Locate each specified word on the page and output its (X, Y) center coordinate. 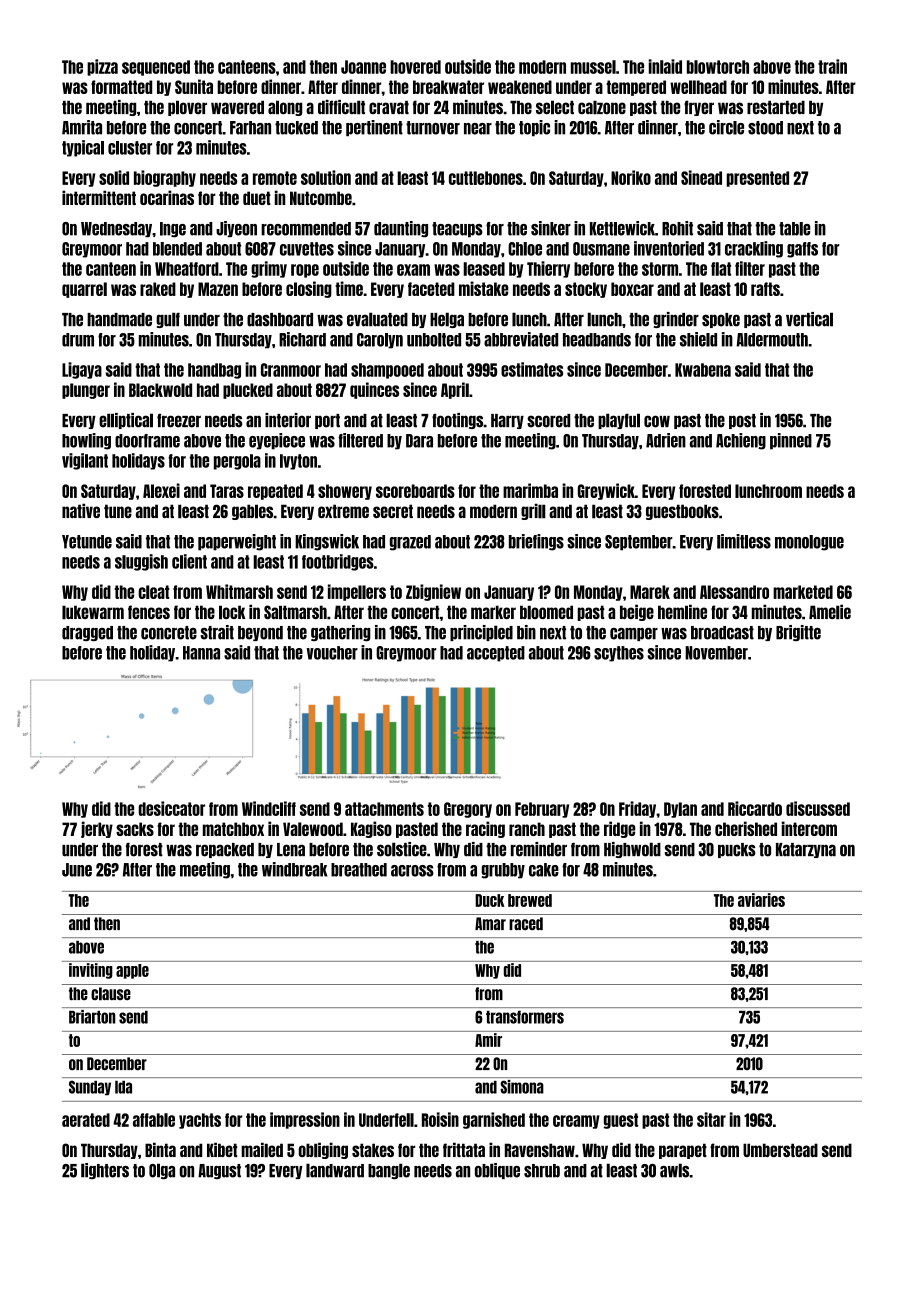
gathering (341, 633)
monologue (809, 543)
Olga (162, 1171)
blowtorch (718, 67)
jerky (97, 829)
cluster (130, 148)
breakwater (448, 87)
